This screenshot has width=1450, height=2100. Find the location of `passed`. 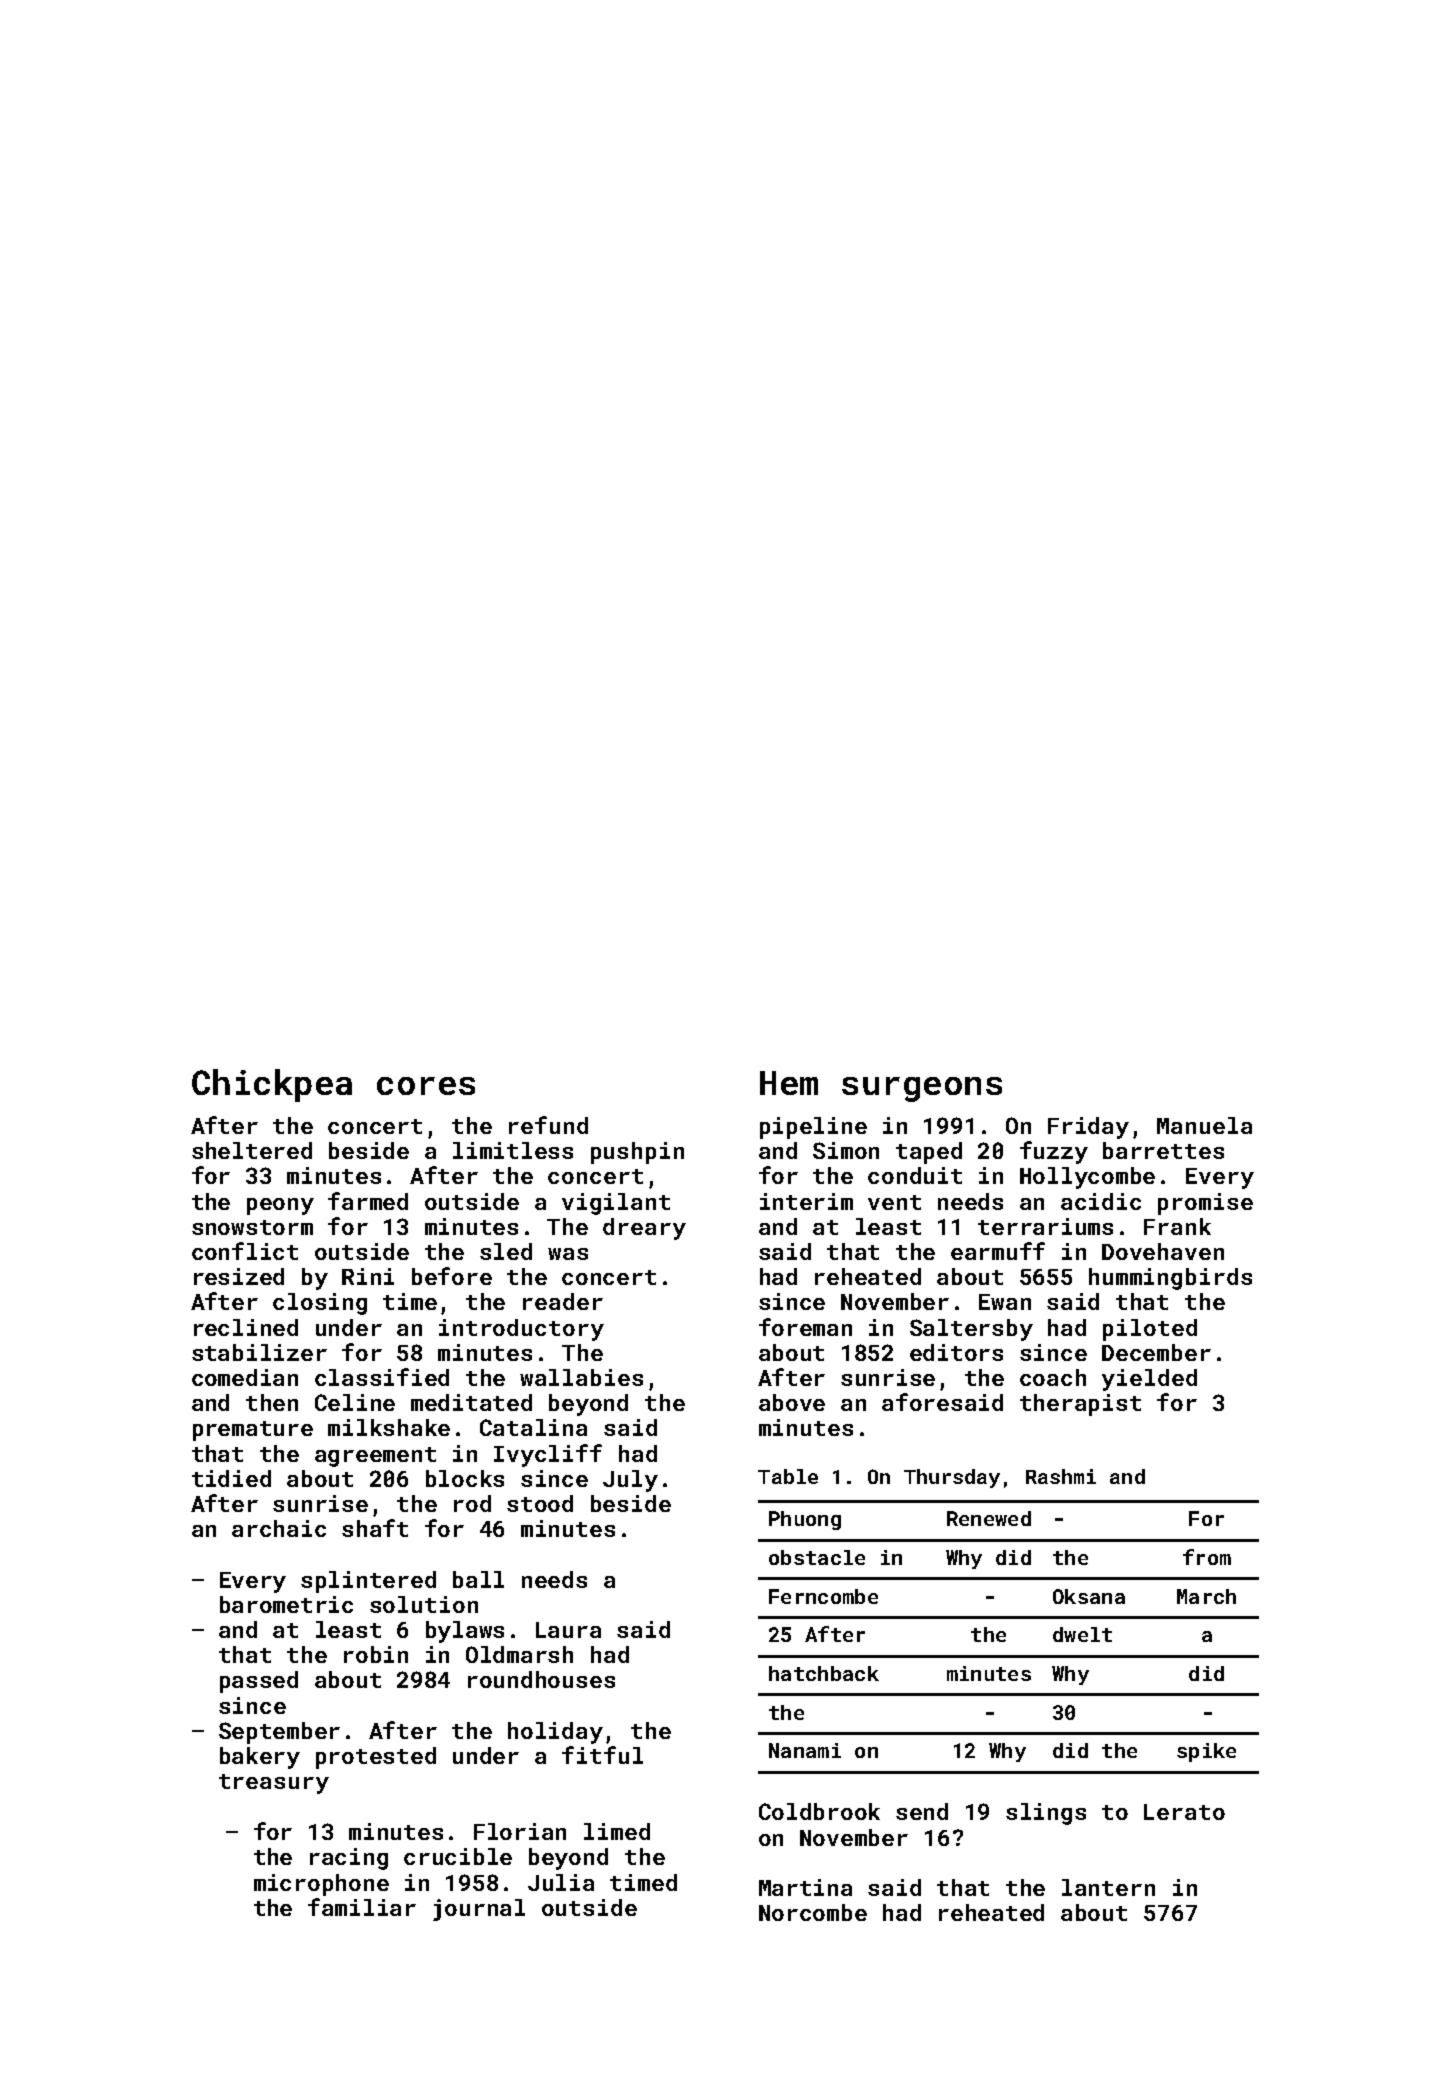

passed is located at coordinates (259, 1682).
